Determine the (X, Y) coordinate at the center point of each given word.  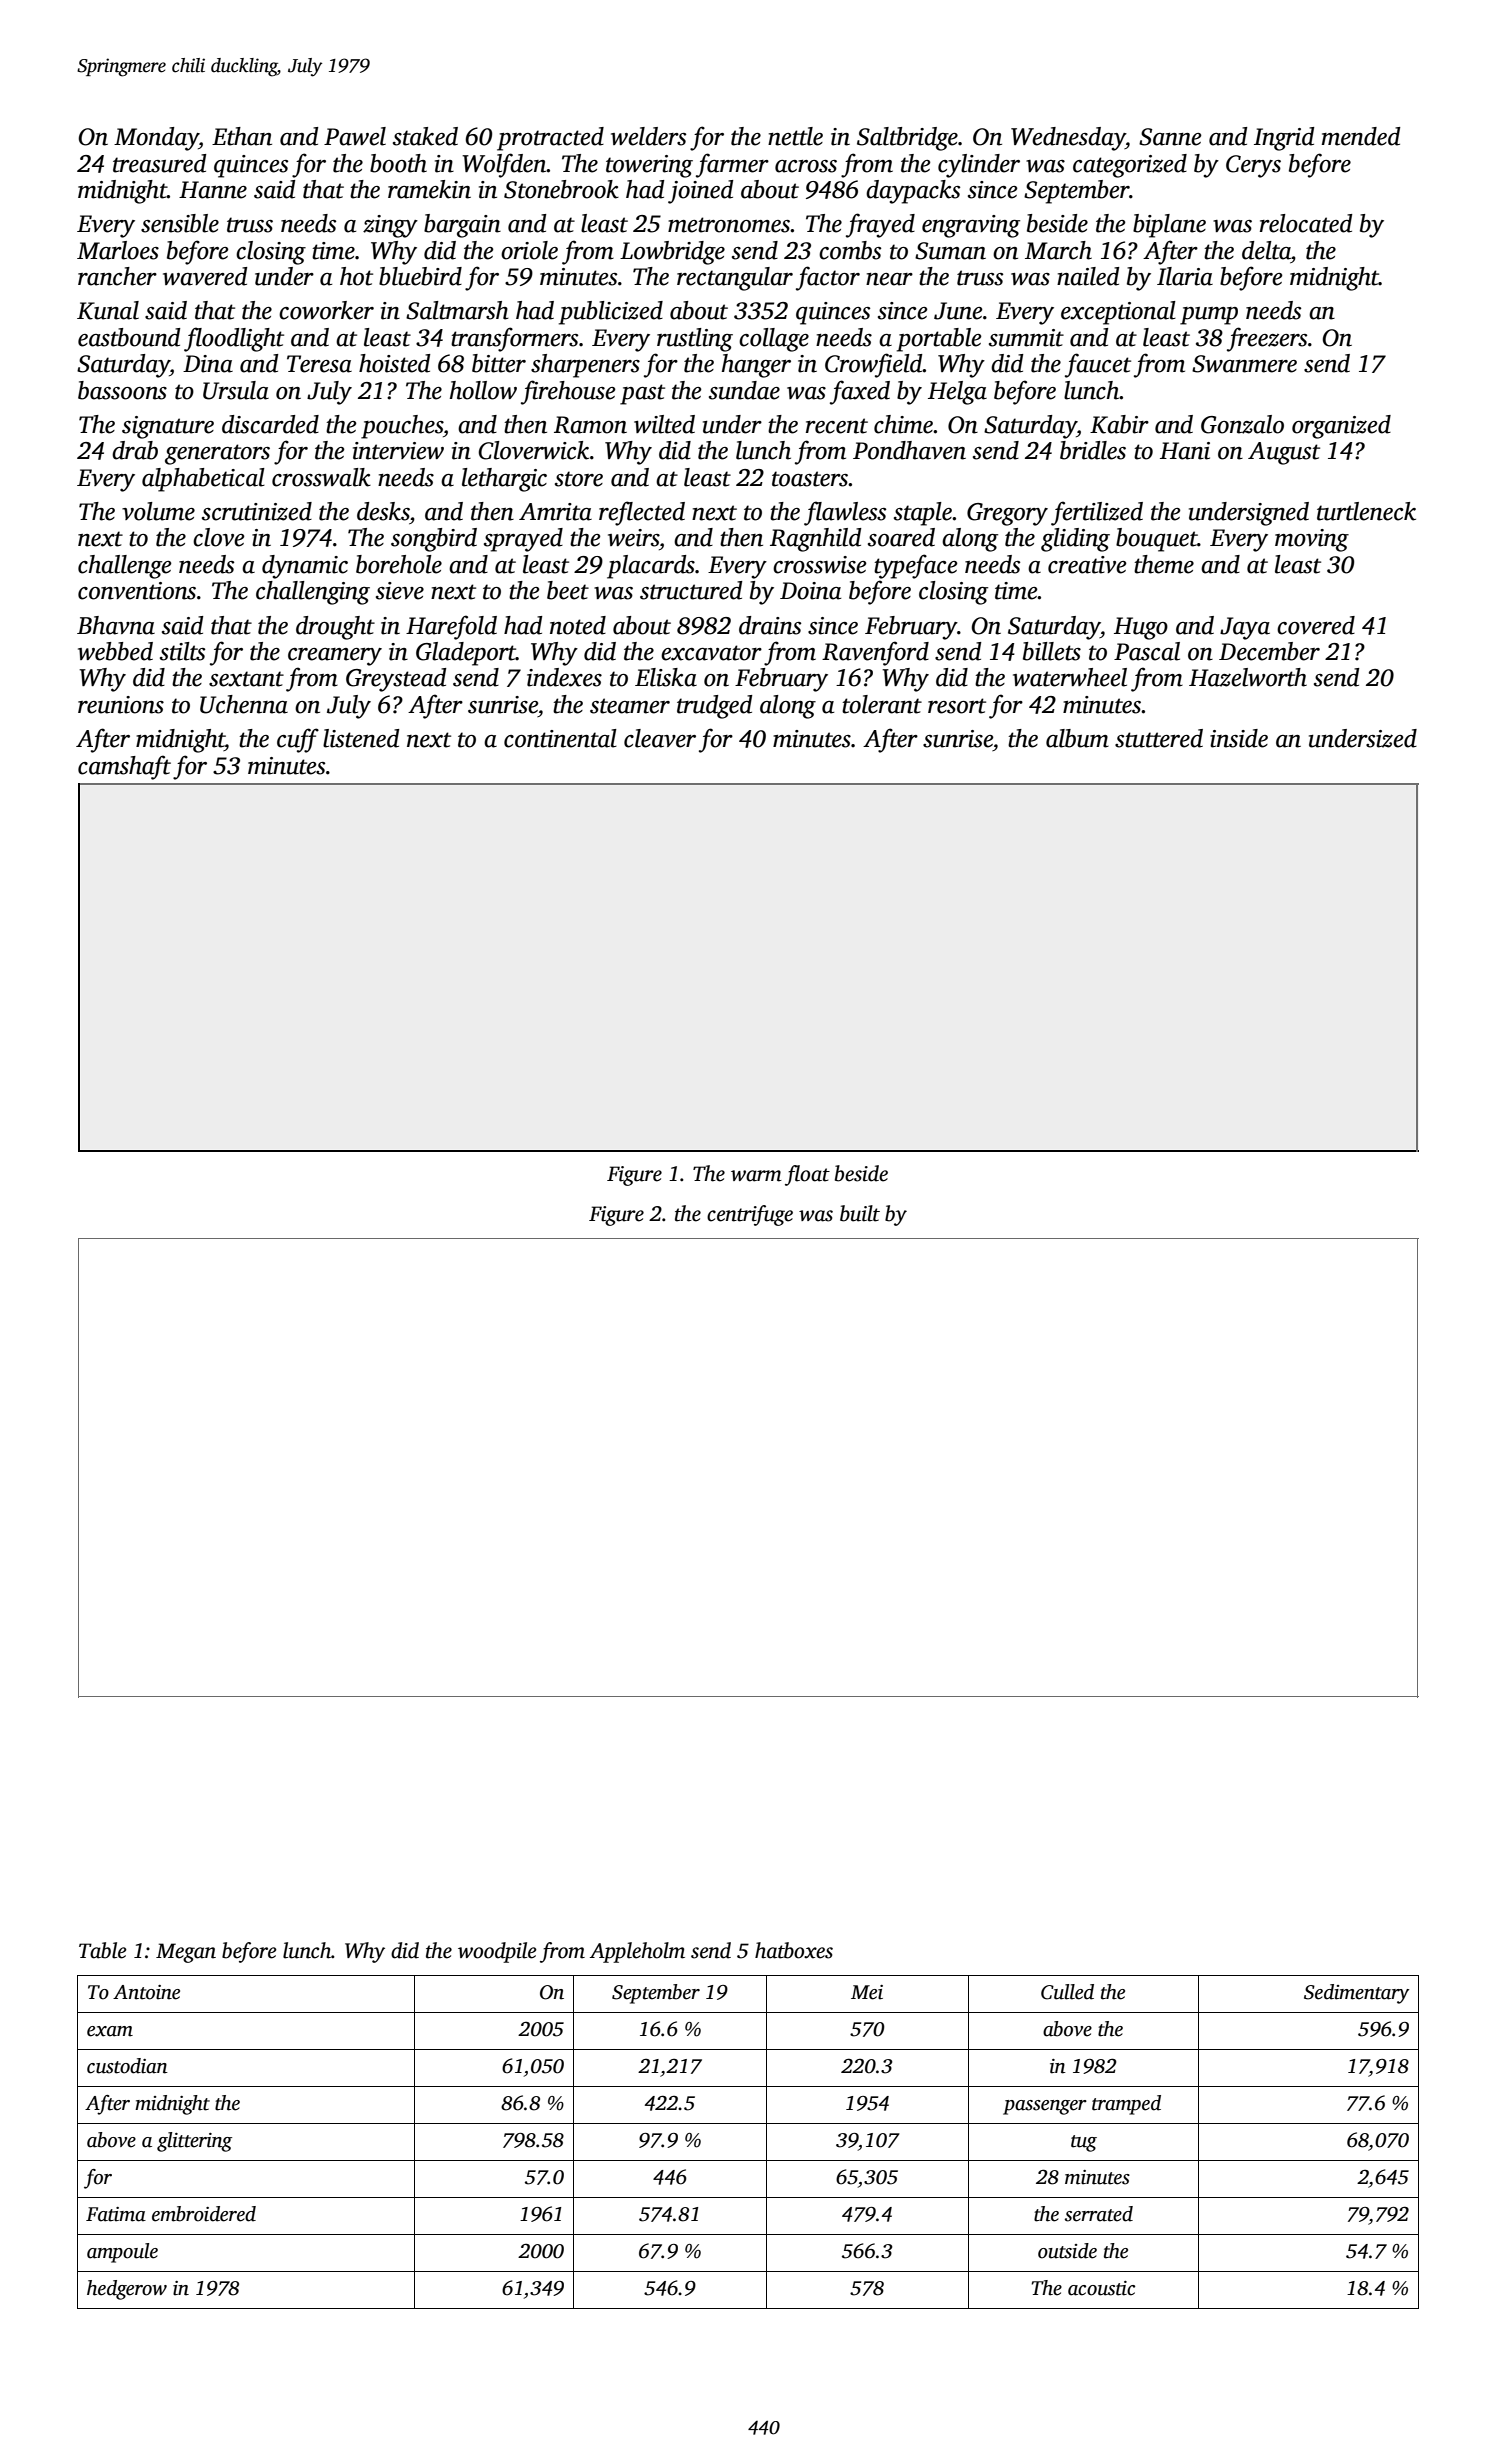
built (860, 1213)
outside (1067, 2251)
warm (756, 1176)
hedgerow (127, 2290)
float (807, 1175)
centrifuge (750, 1215)
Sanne (1170, 137)
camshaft (124, 767)
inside (1239, 738)
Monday (156, 139)
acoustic (1101, 2288)
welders (648, 136)
